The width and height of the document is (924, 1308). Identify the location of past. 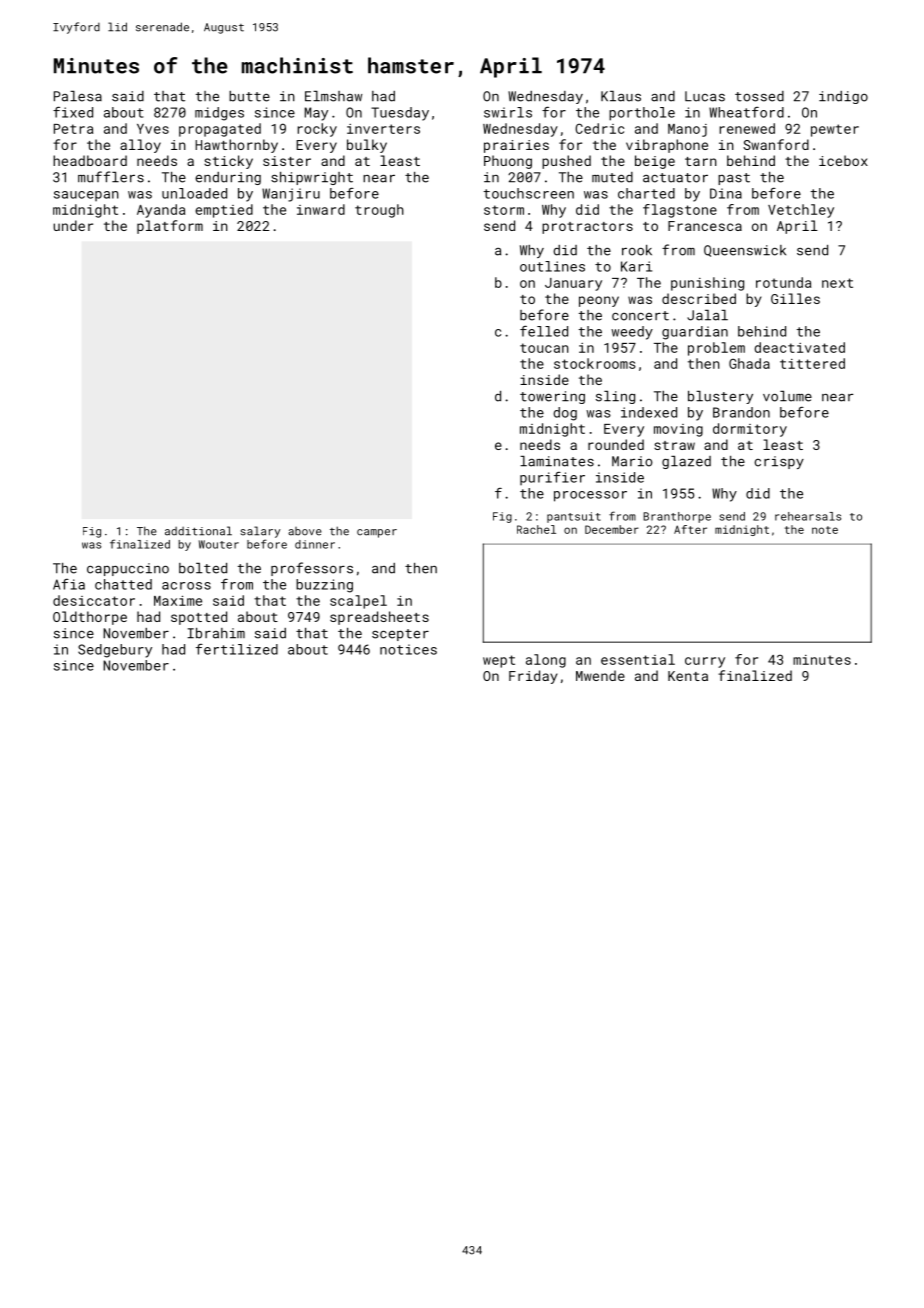
(734, 179).
